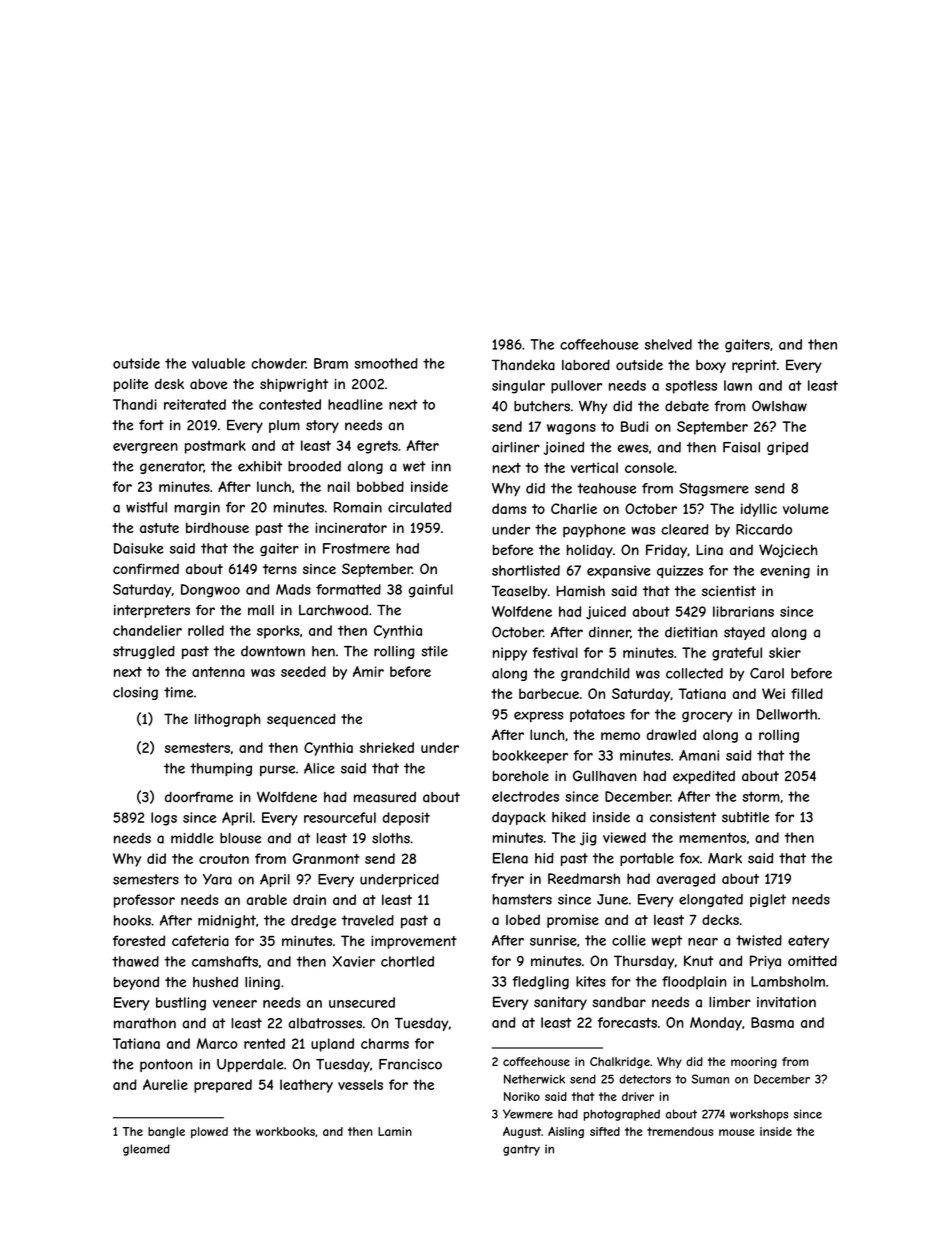  Describe the element at coordinates (135, 404) in the screenshot. I see `Thandi` at that location.
